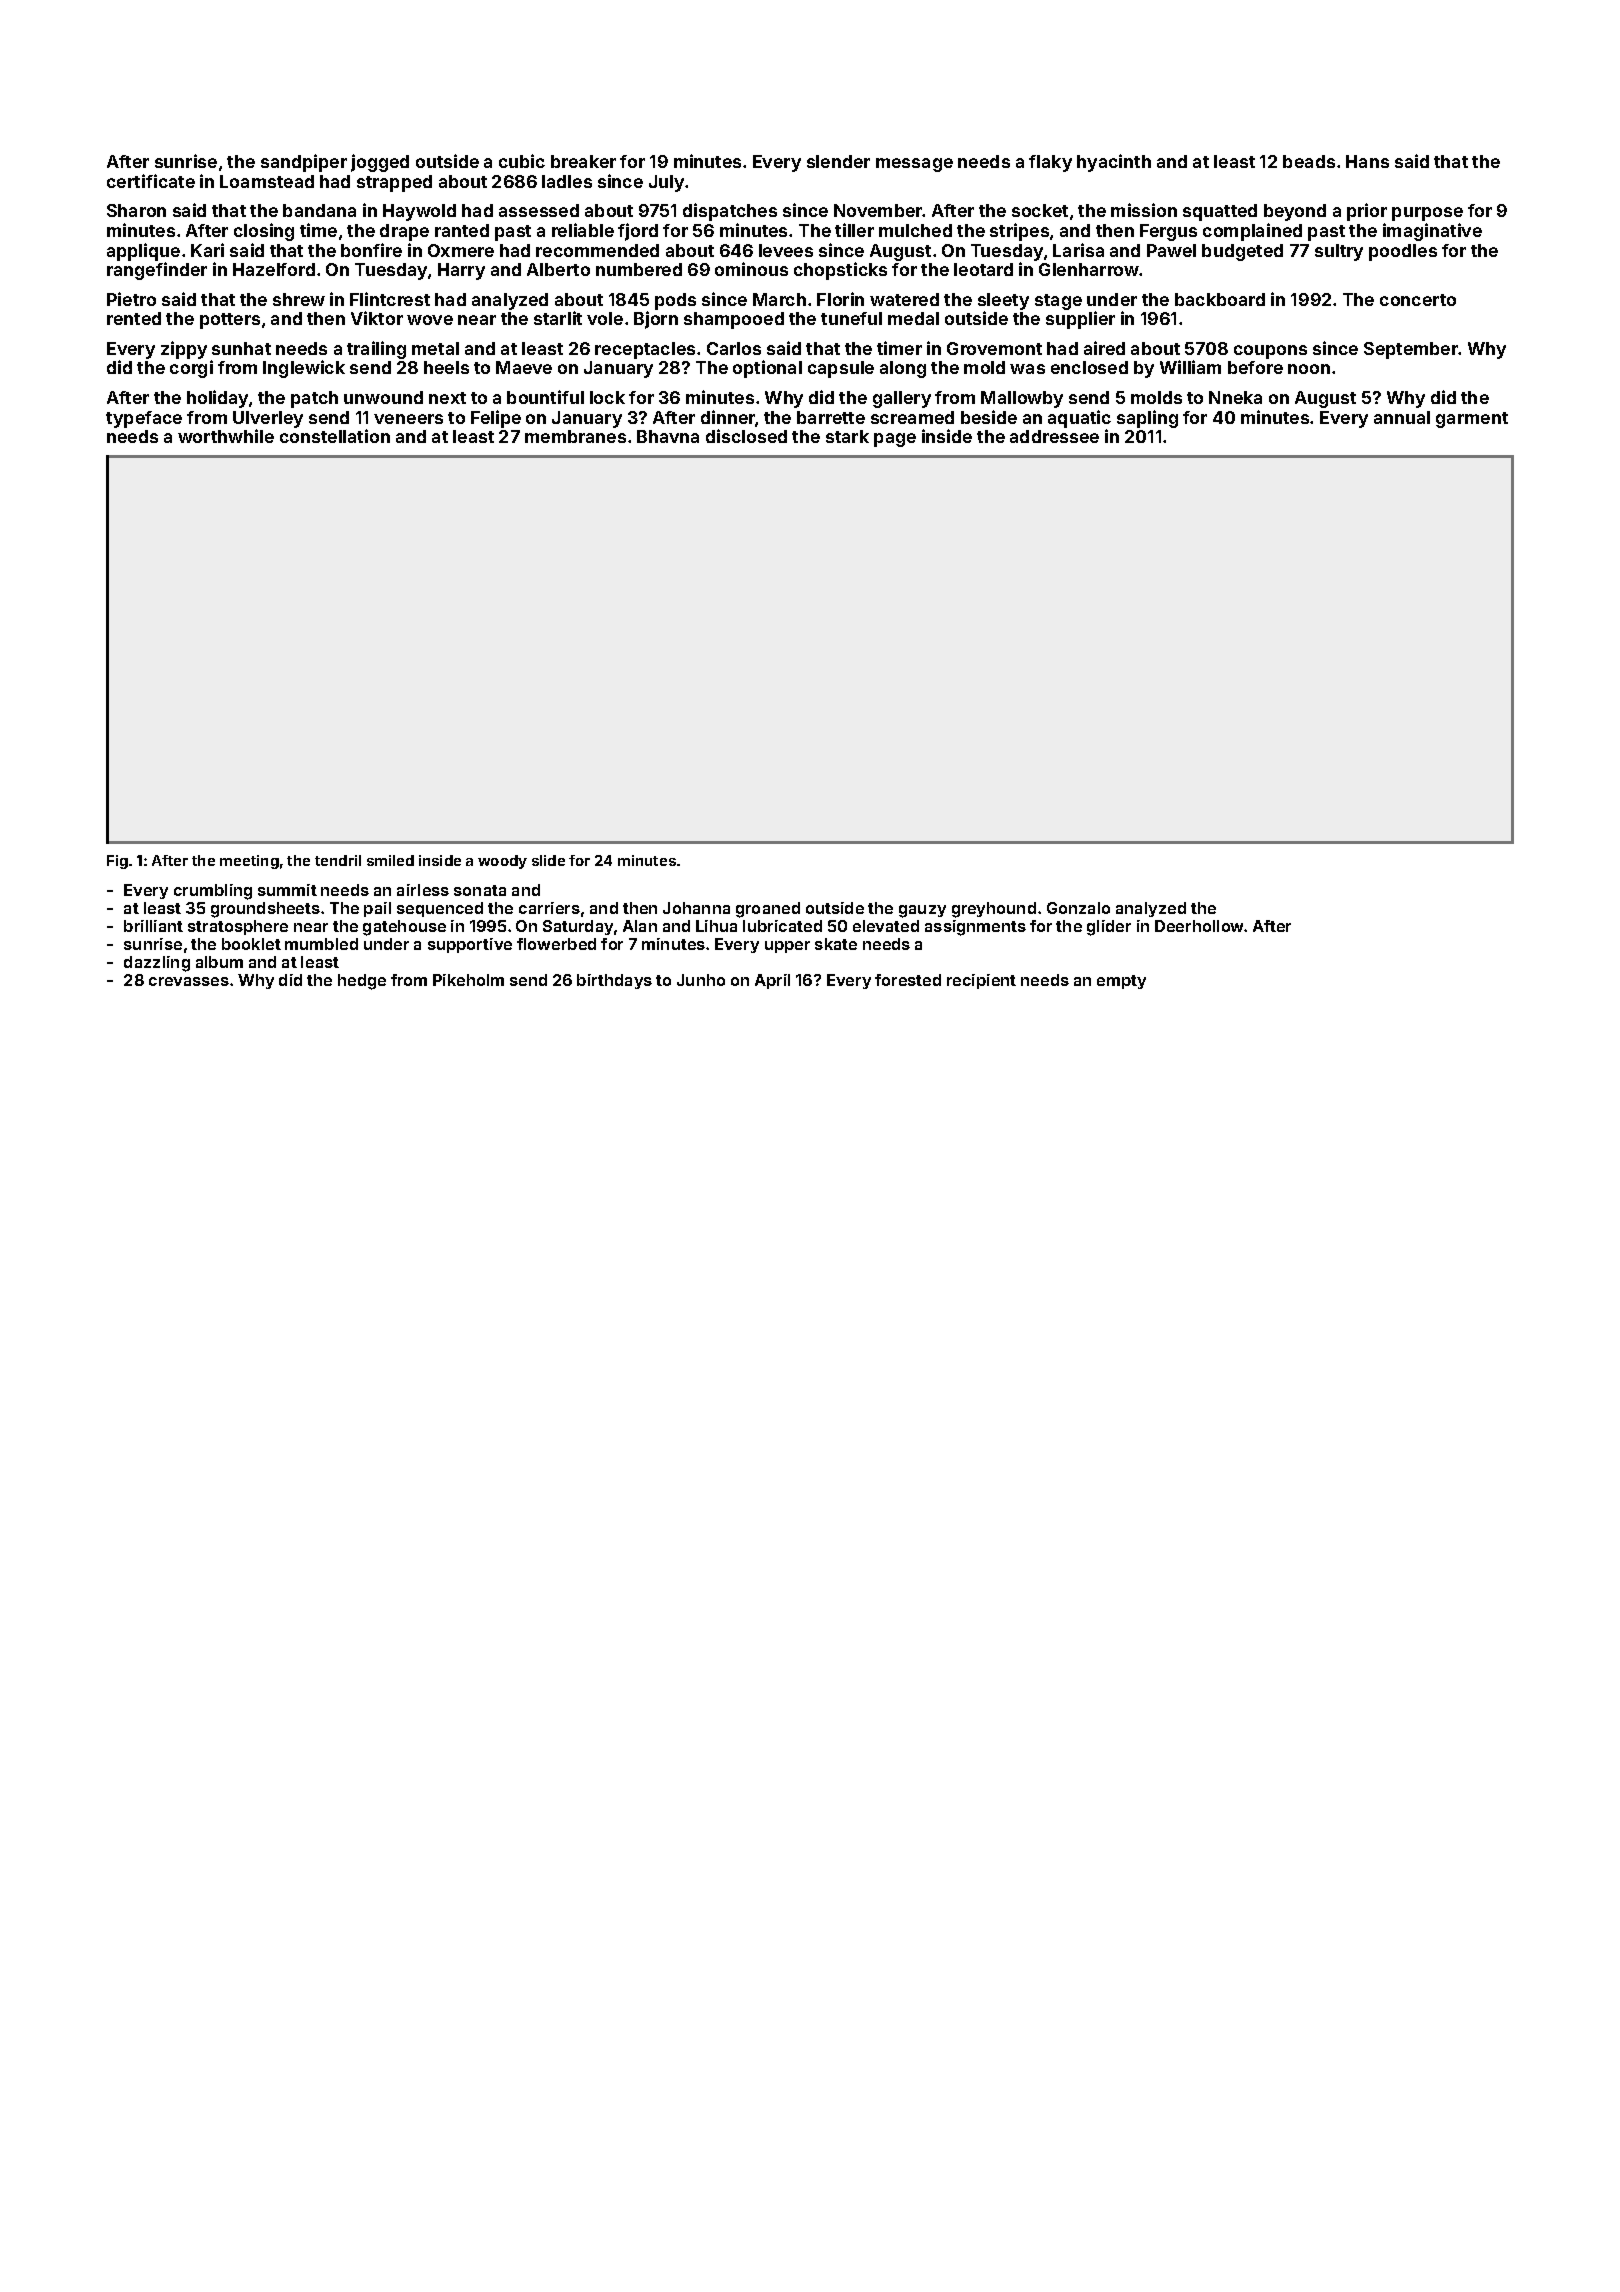 The height and width of the screenshot is (2292, 1620). What do you see at coordinates (838, 161) in the screenshot?
I see `slender` at bounding box center [838, 161].
